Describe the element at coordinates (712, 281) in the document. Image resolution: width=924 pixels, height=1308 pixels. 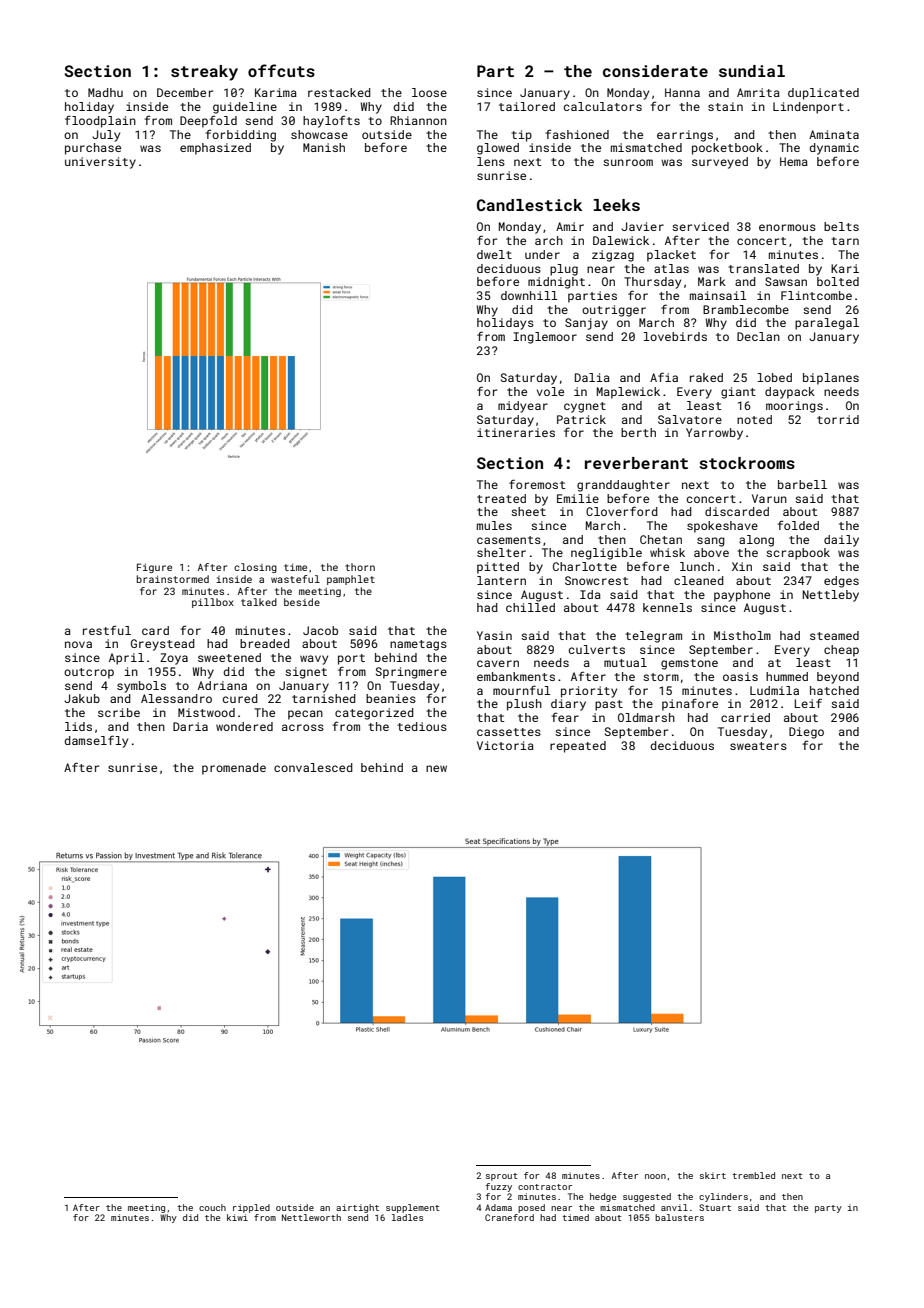
I see `Mark` at that location.
